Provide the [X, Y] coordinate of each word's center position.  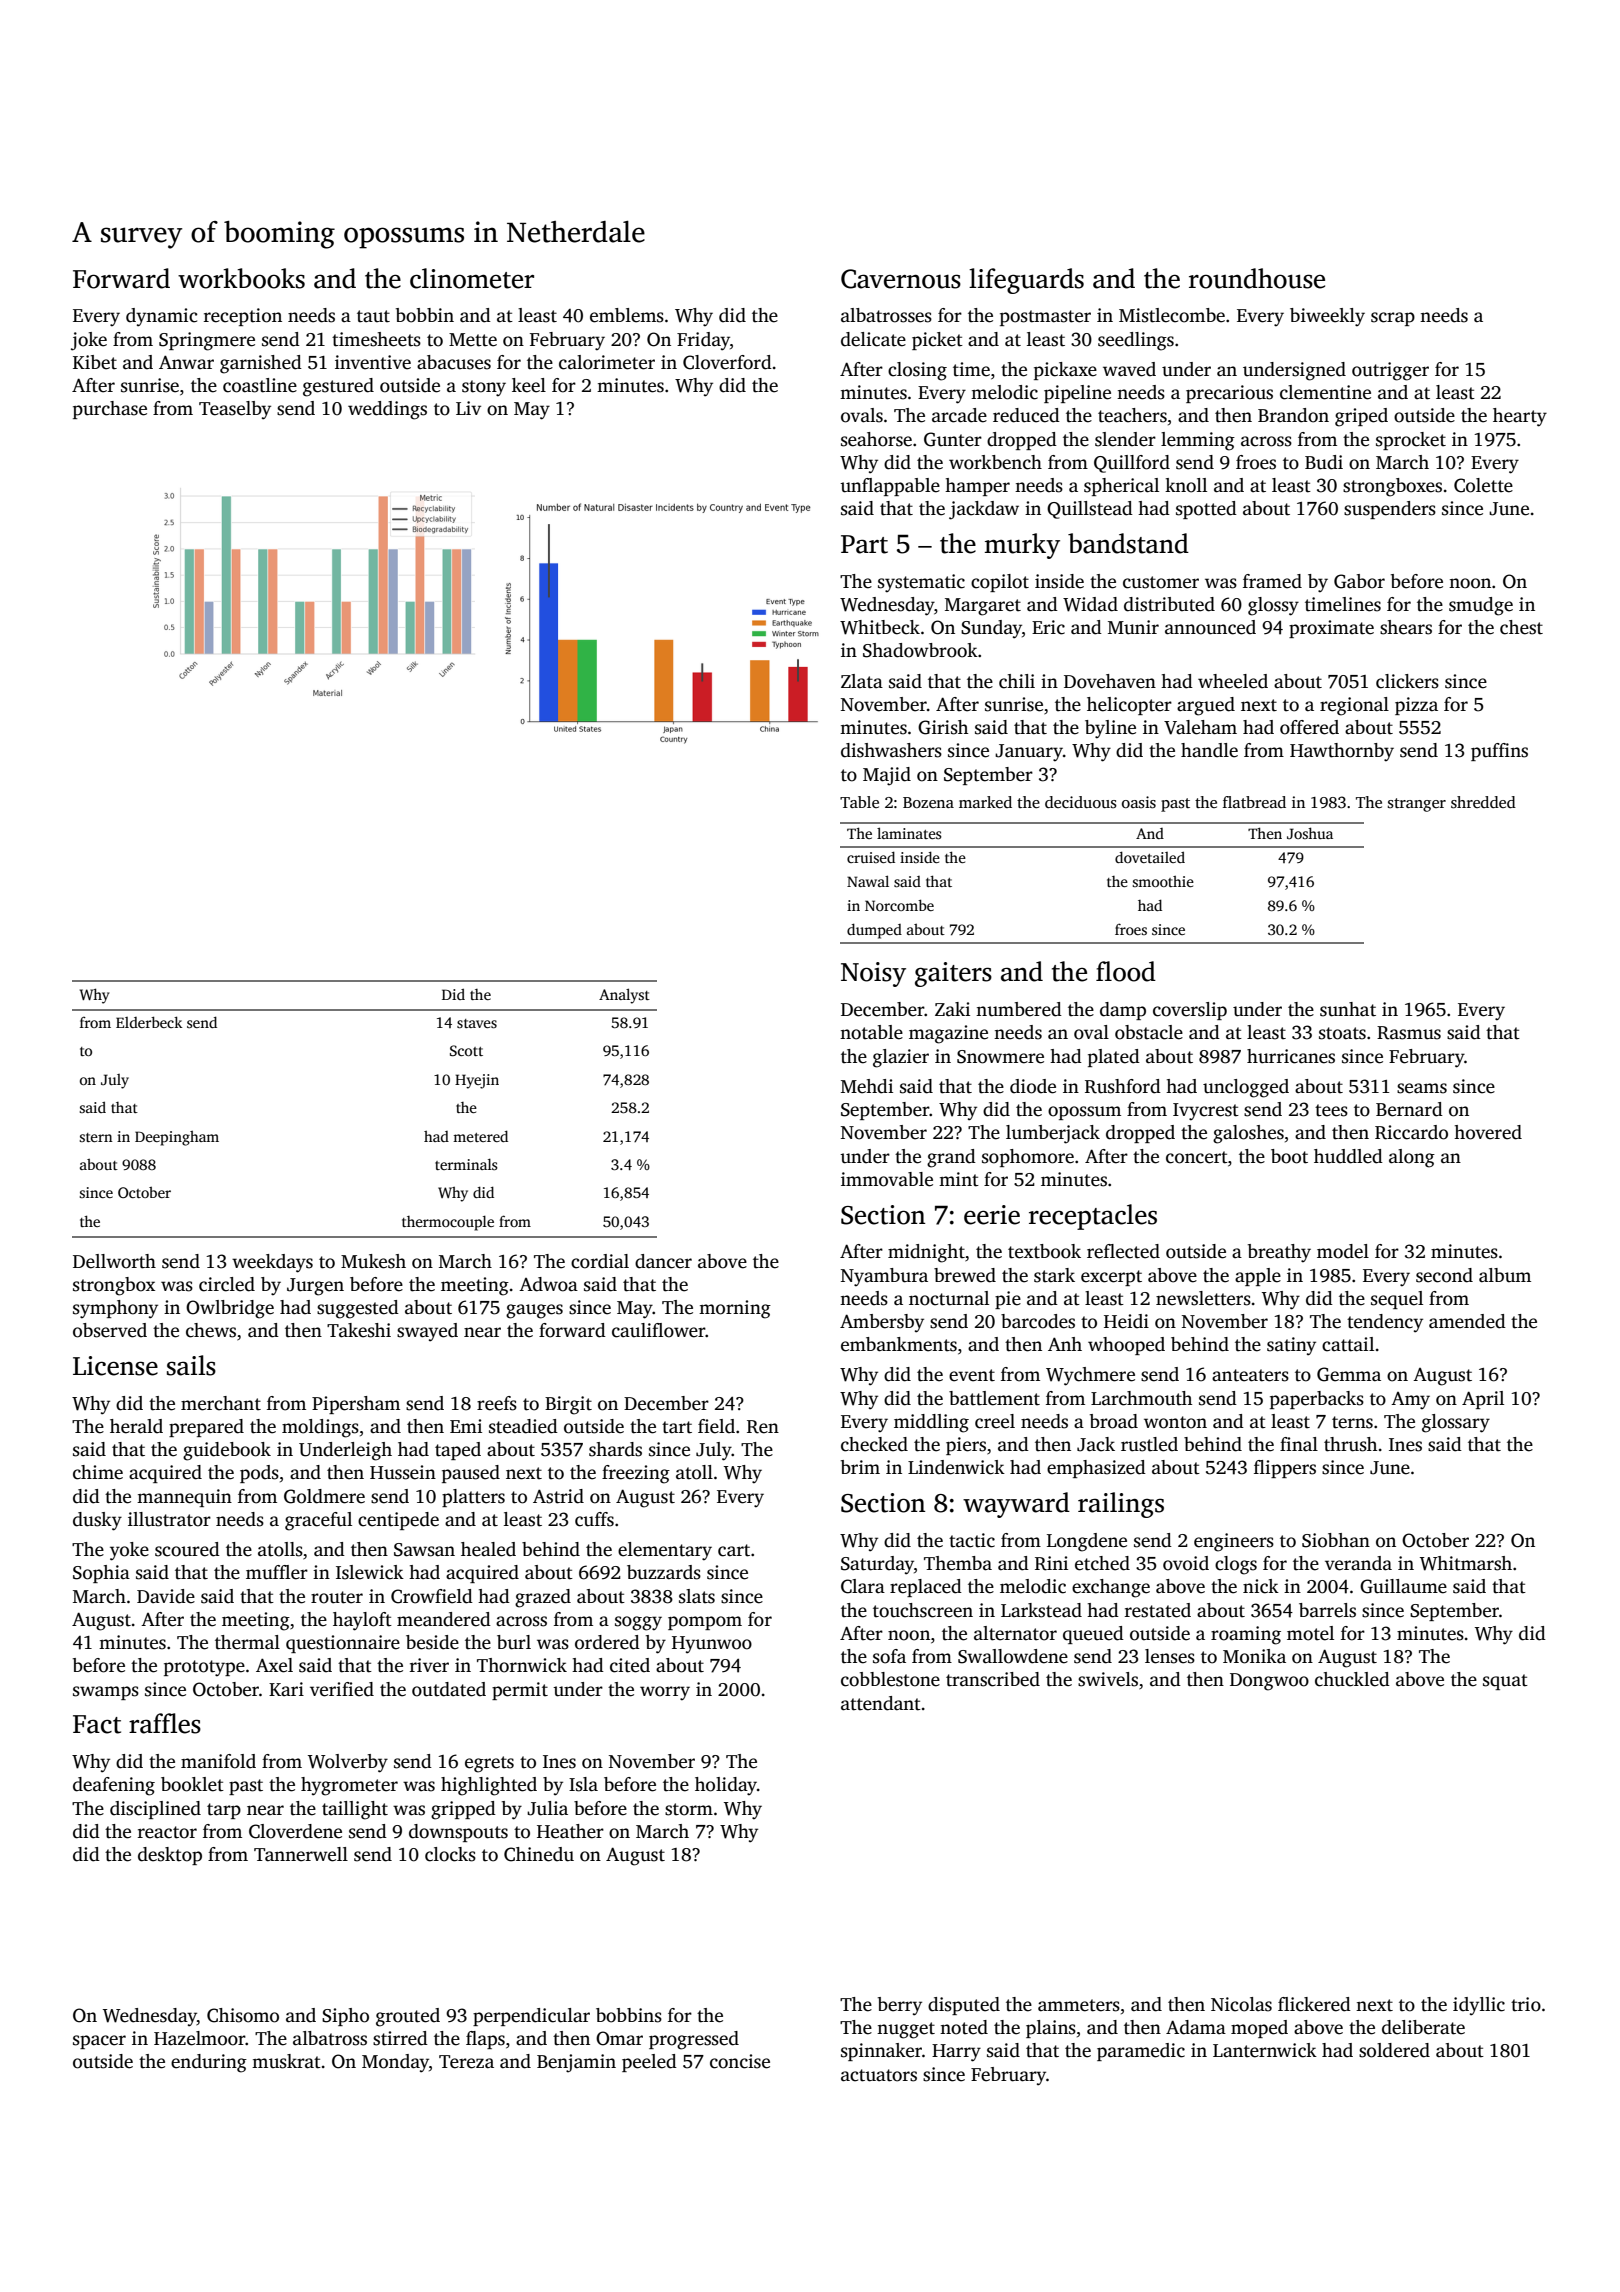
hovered [1488, 1132]
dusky [97, 1521]
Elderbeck [149, 1022]
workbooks [241, 278]
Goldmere [324, 1496]
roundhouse [1257, 278]
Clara [863, 1586]
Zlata [862, 681]
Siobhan [1336, 1540]
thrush [1350, 1444]
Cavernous [901, 279]
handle [1209, 750]
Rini [1051, 1563]
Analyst [624, 996]
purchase [110, 410]
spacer [99, 2042]
